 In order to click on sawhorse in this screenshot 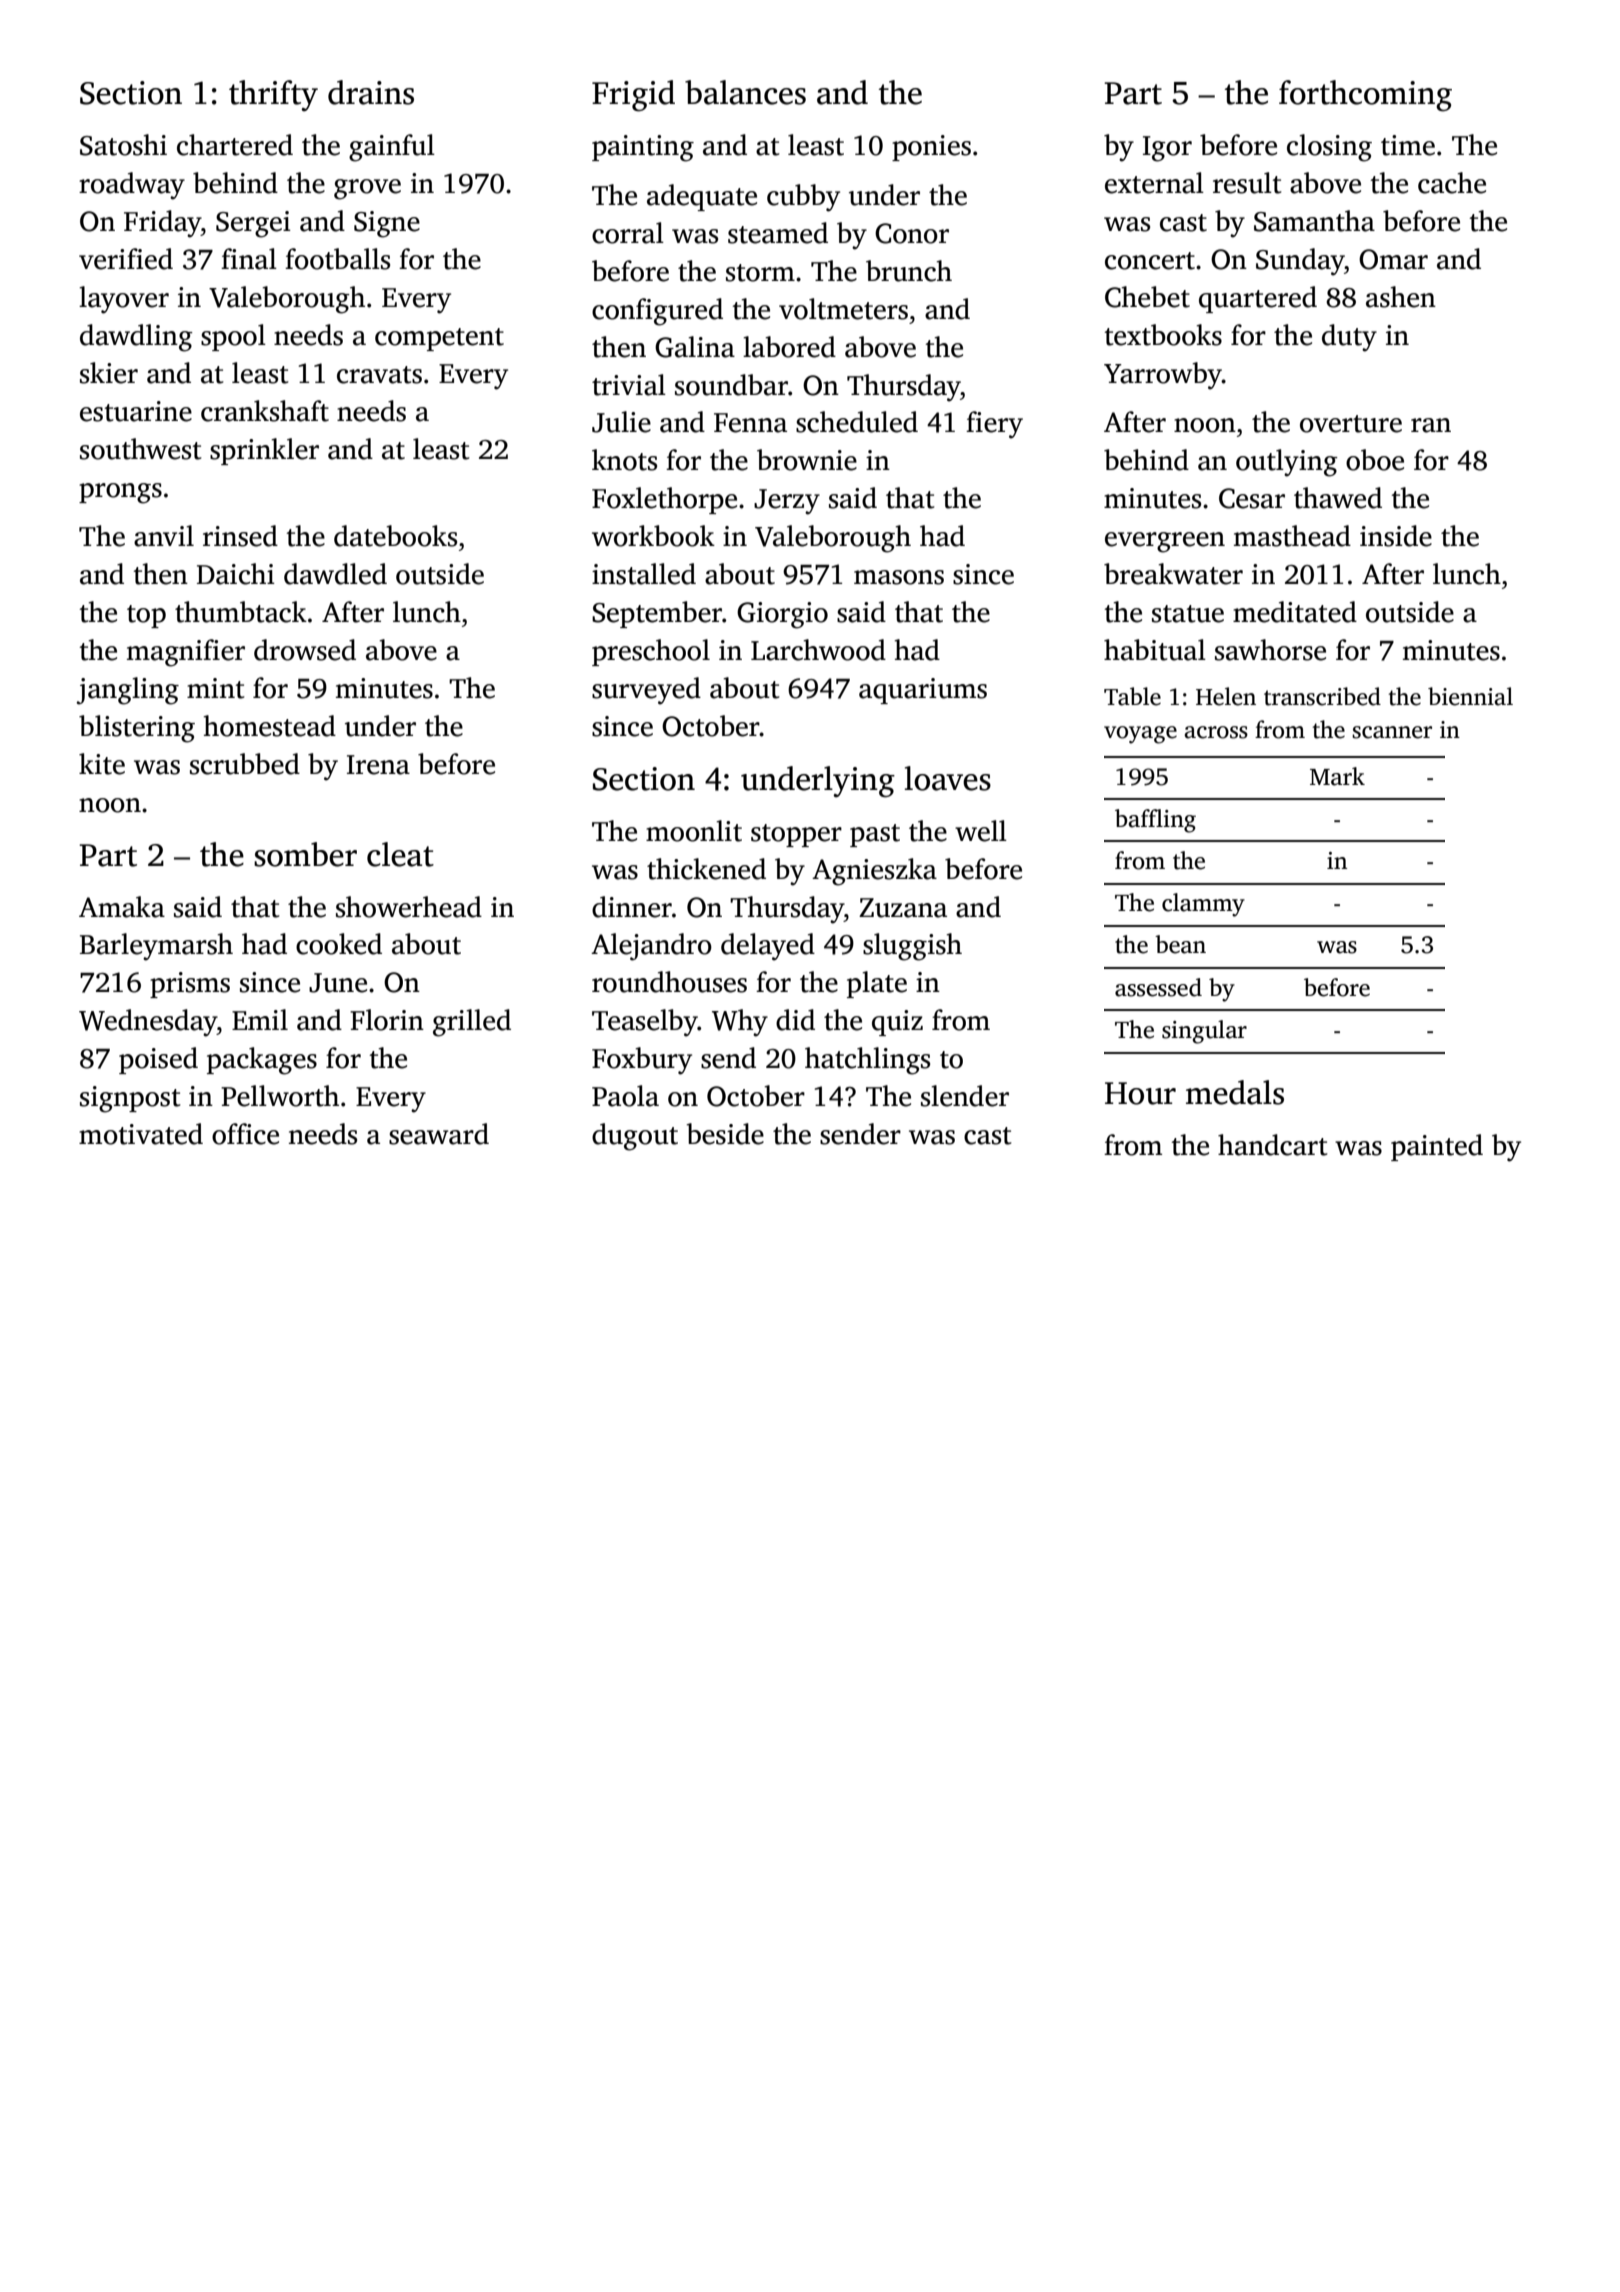, I will do `click(1270, 650)`.
